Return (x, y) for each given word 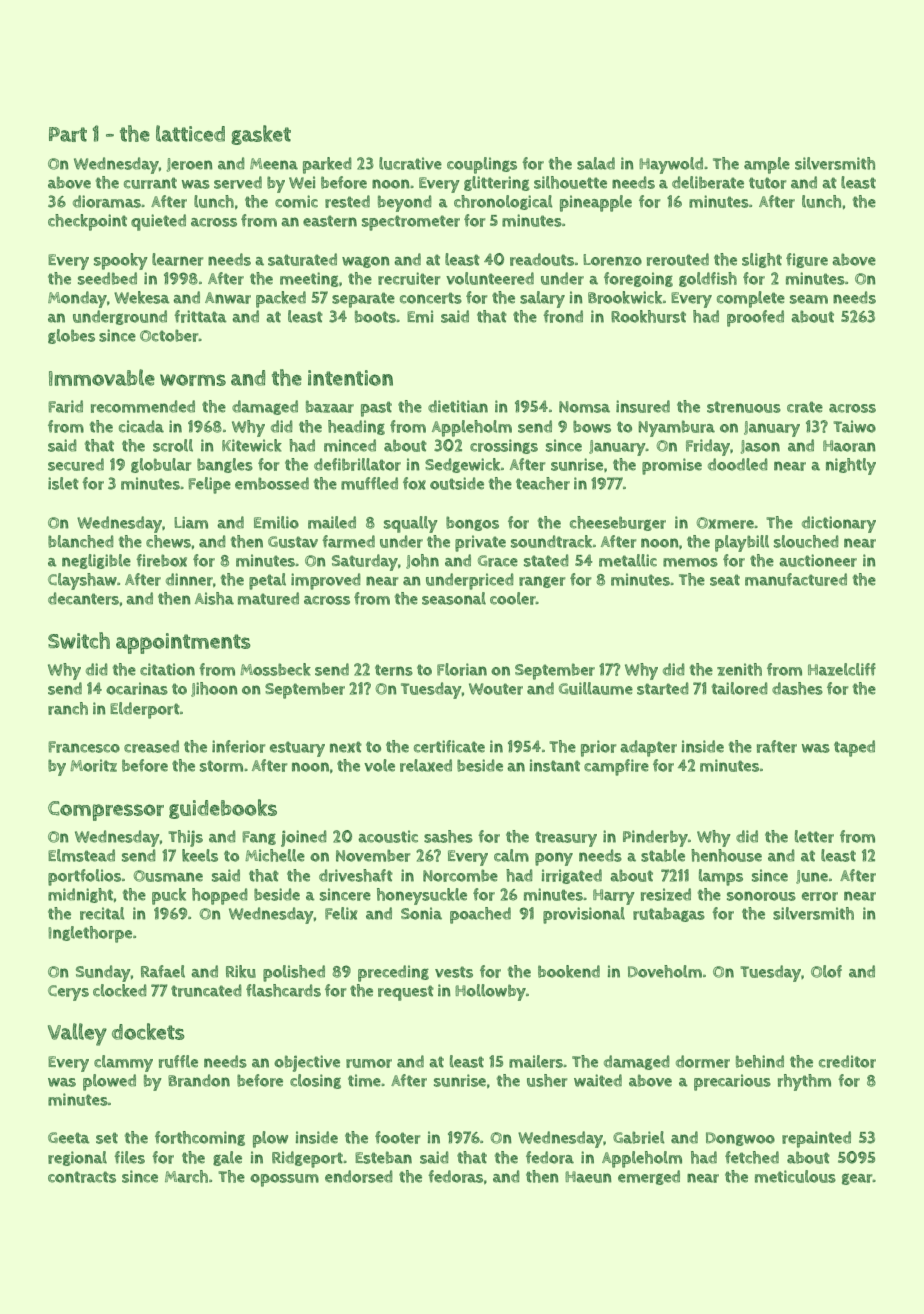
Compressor (106, 811)
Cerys (68, 993)
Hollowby (490, 992)
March (186, 1176)
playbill (742, 543)
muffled (369, 483)
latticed (190, 133)
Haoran (849, 446)
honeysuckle (422, 896)
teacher (543, 483)
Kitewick (252, 445)
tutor (767, 183)
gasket (261, 135)
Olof (826, 971)
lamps (721, 877)
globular (161, 465)
